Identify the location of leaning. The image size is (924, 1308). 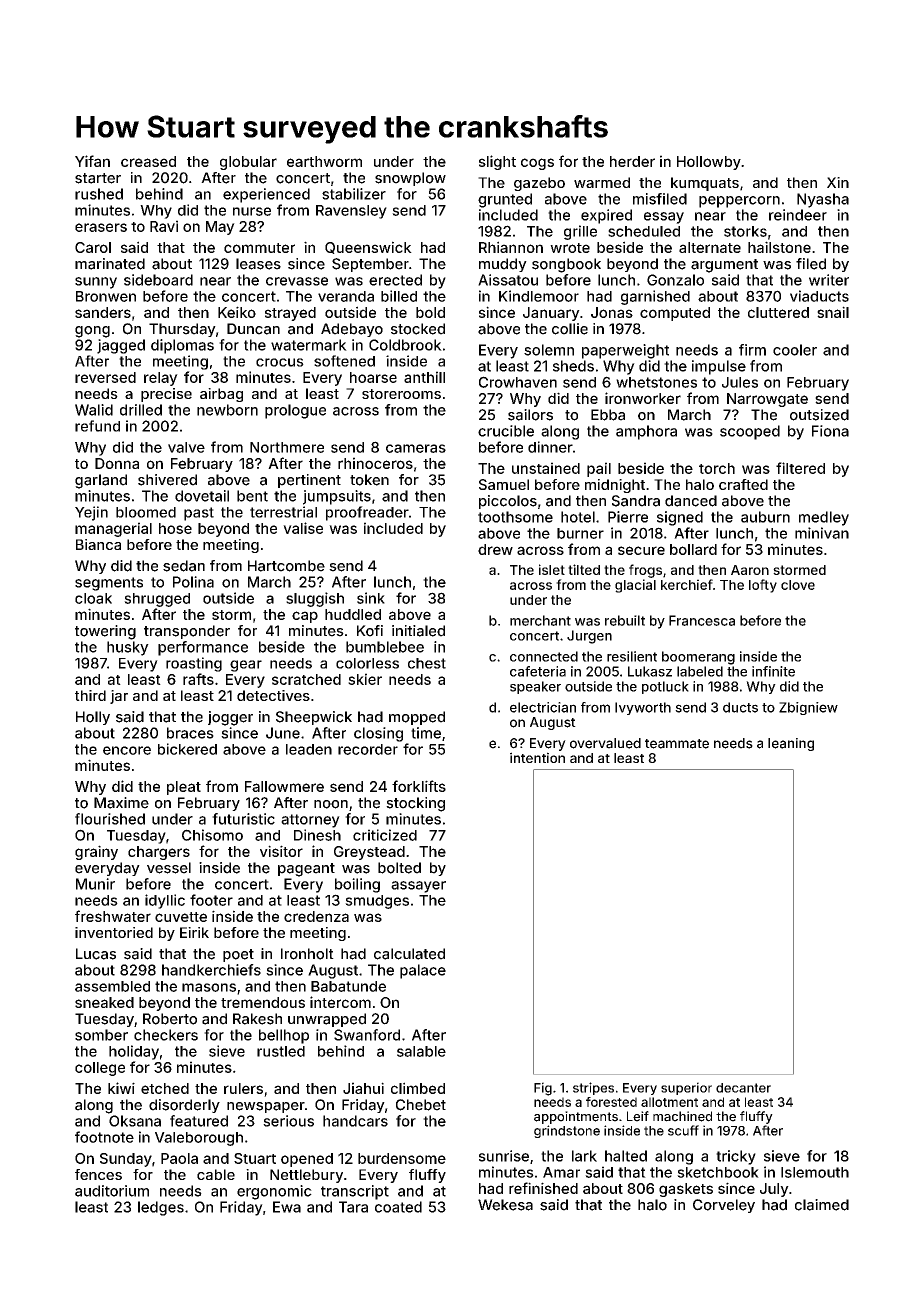
(791, 744).
